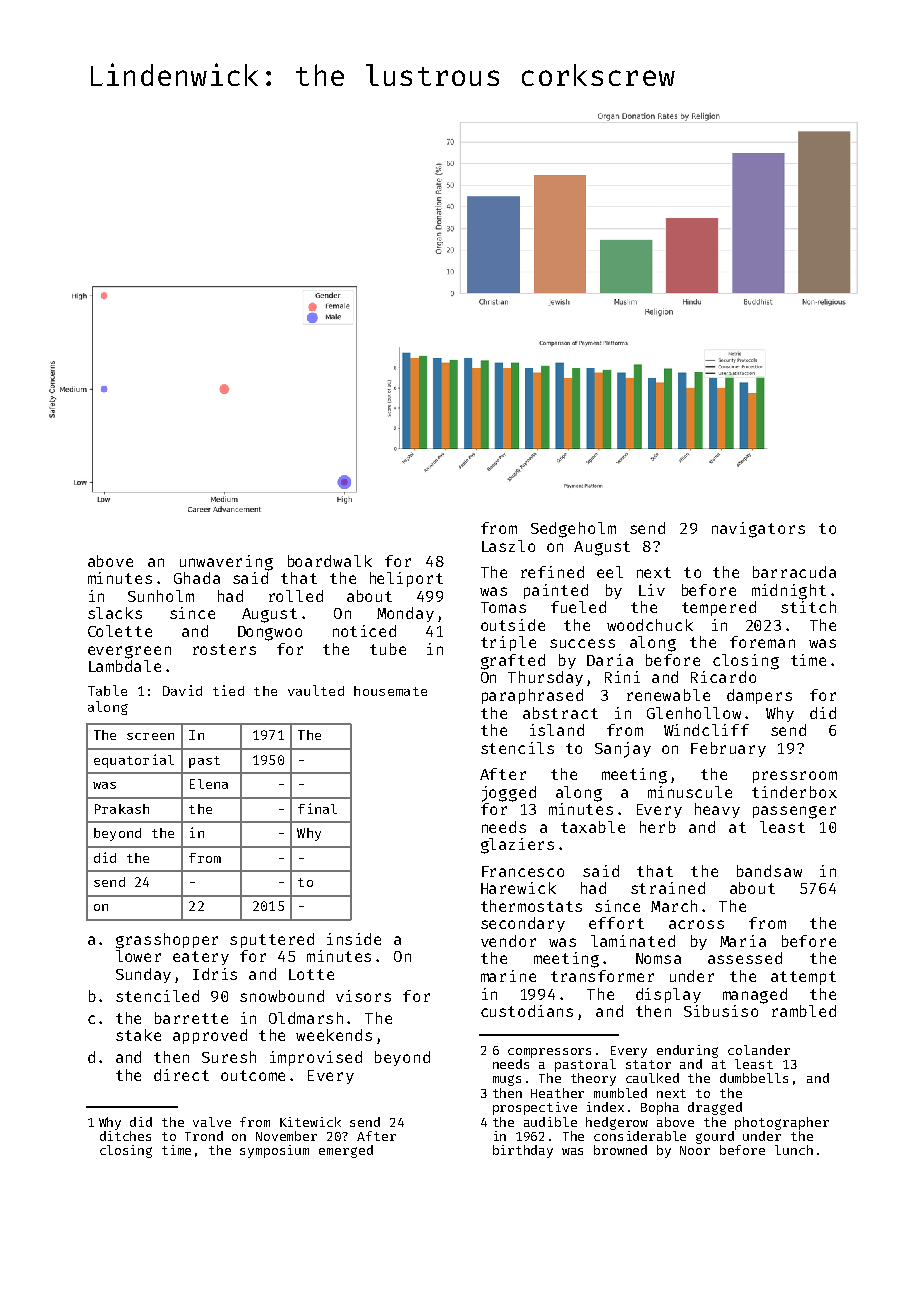 Image resolution: width=924 pixels, height=1311 pixels. What do you see at coordinates (508, 546) in the screenshot?
I see `Laszlo` at bounding box center [508, 546].
